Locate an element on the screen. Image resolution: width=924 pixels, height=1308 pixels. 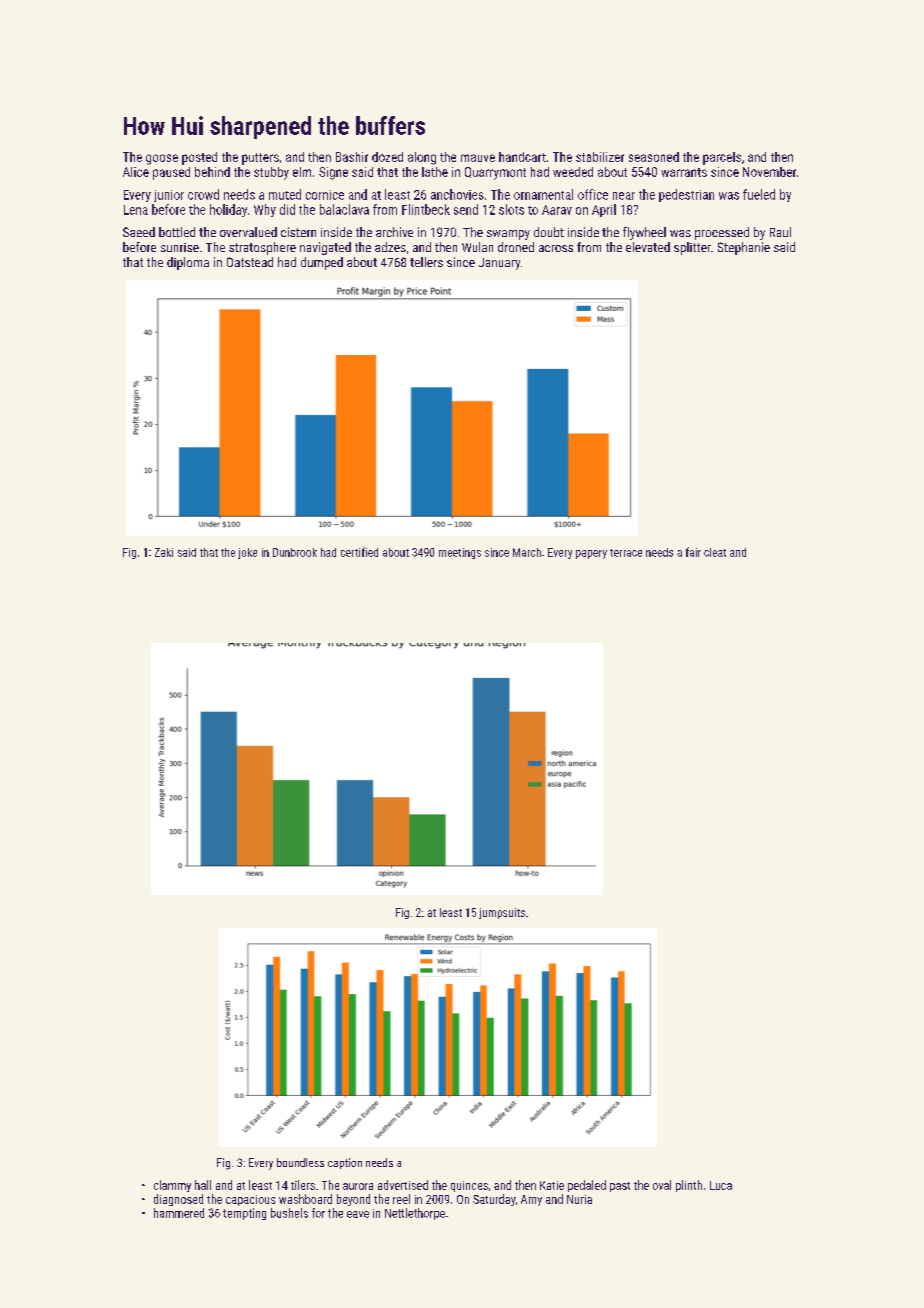
holiday is located at coordinates (228, 210).
